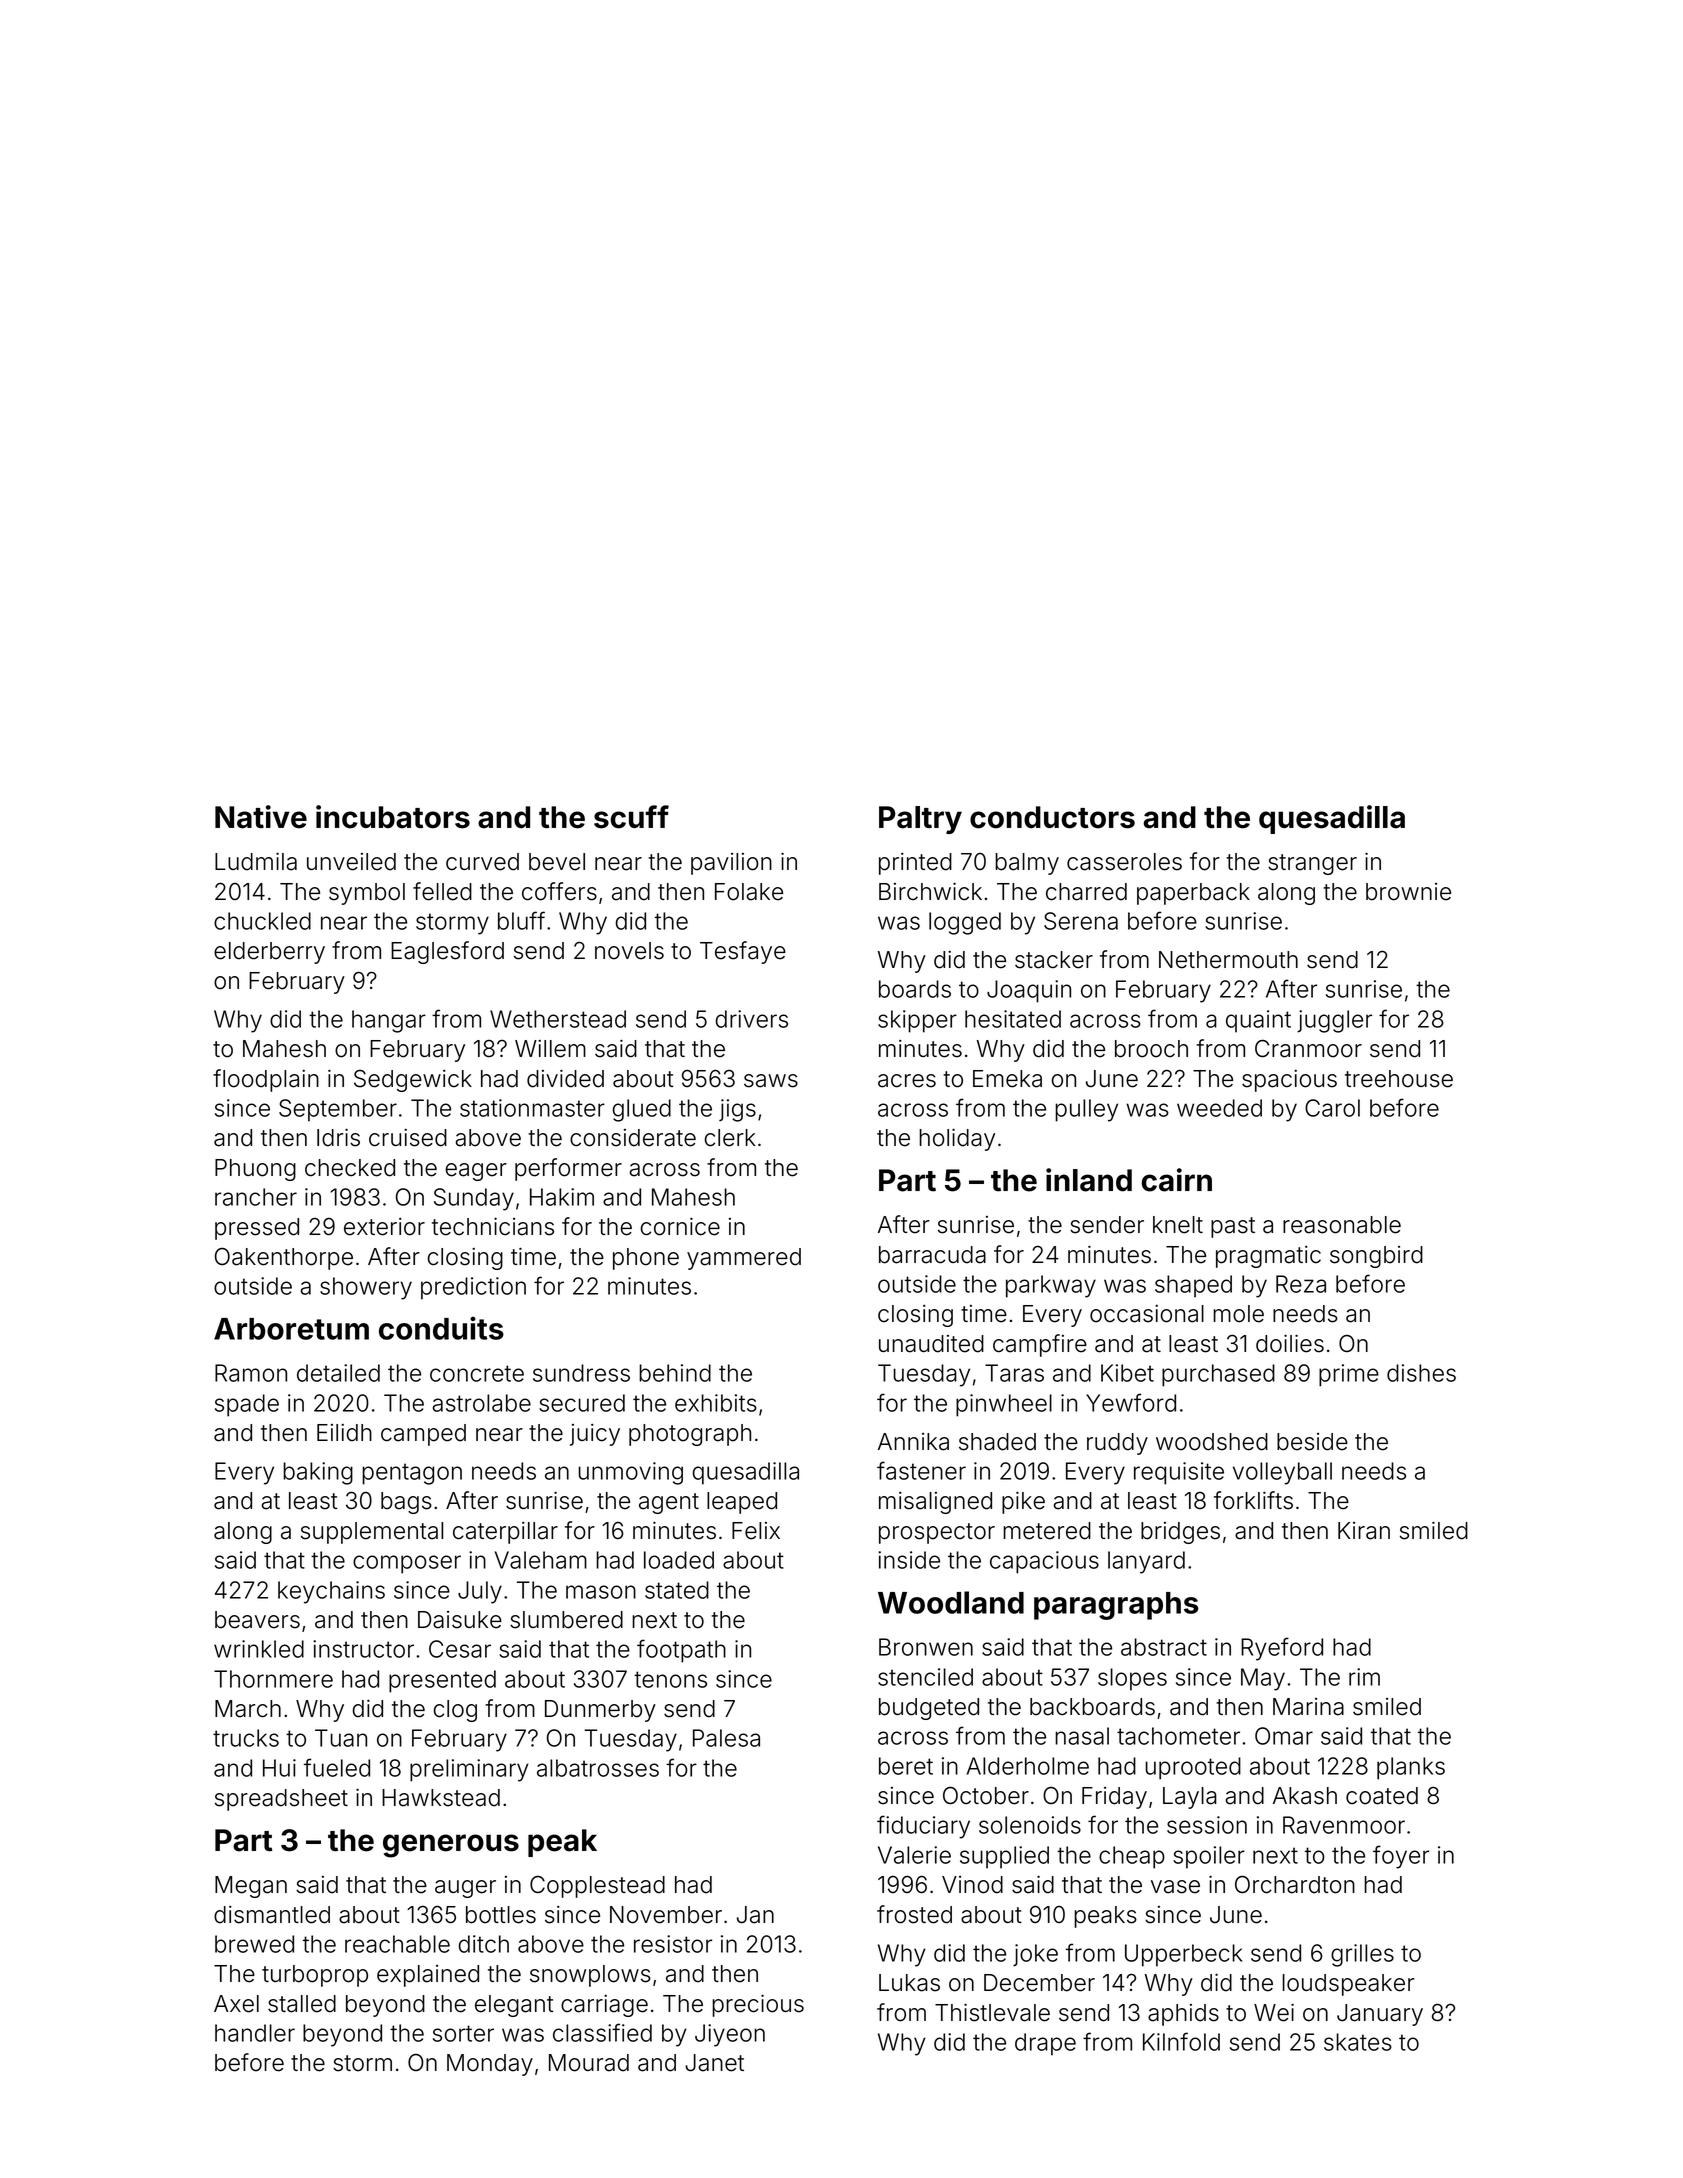 Image resolution: width=1683 pixels, height=2178 pixels. What do you see at coordinates (690, 1435) in the screenshot?
I see `photograph` at bounding box center [690, 1435].
